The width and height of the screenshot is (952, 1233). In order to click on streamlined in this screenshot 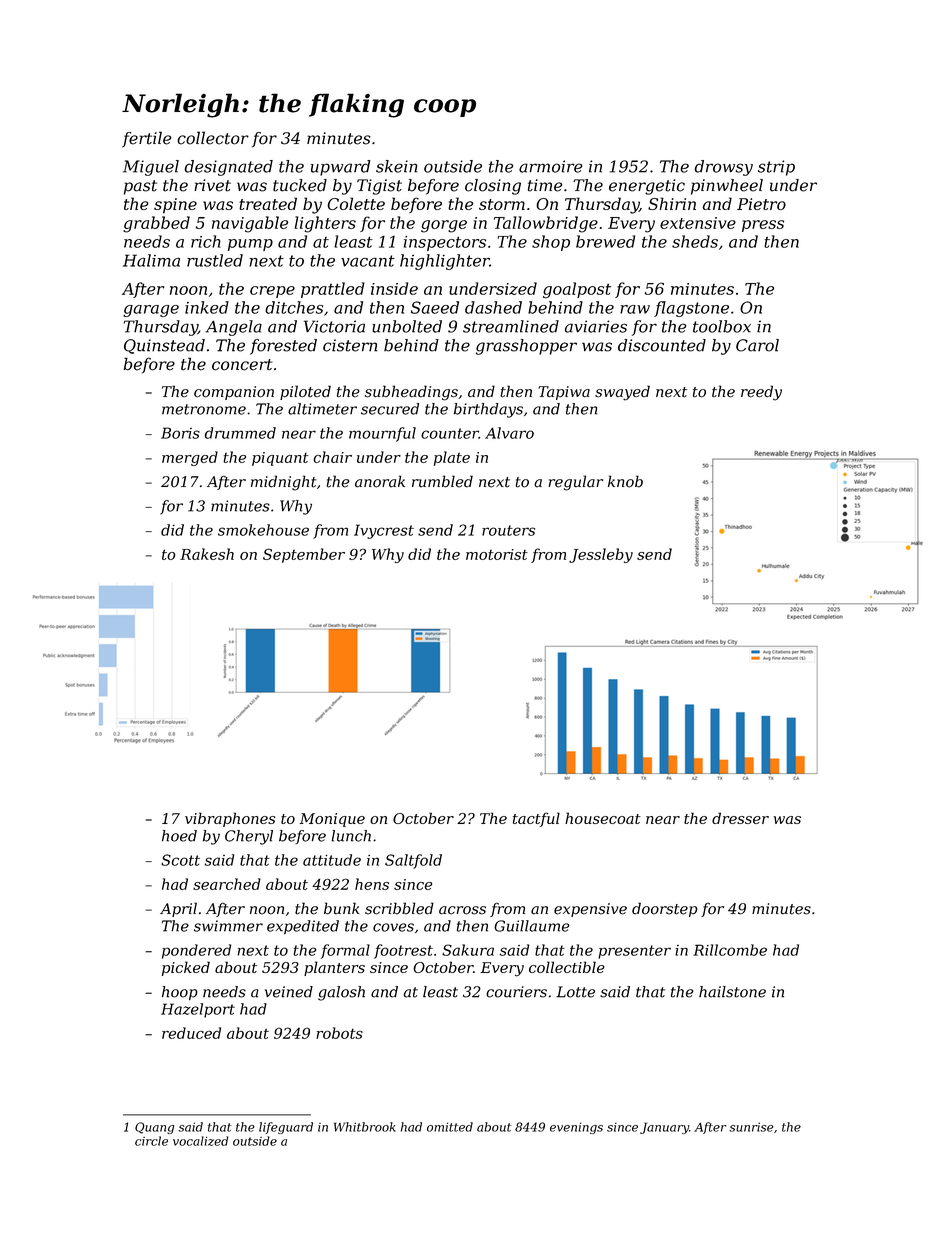, I will do `click(511, 326)`.
